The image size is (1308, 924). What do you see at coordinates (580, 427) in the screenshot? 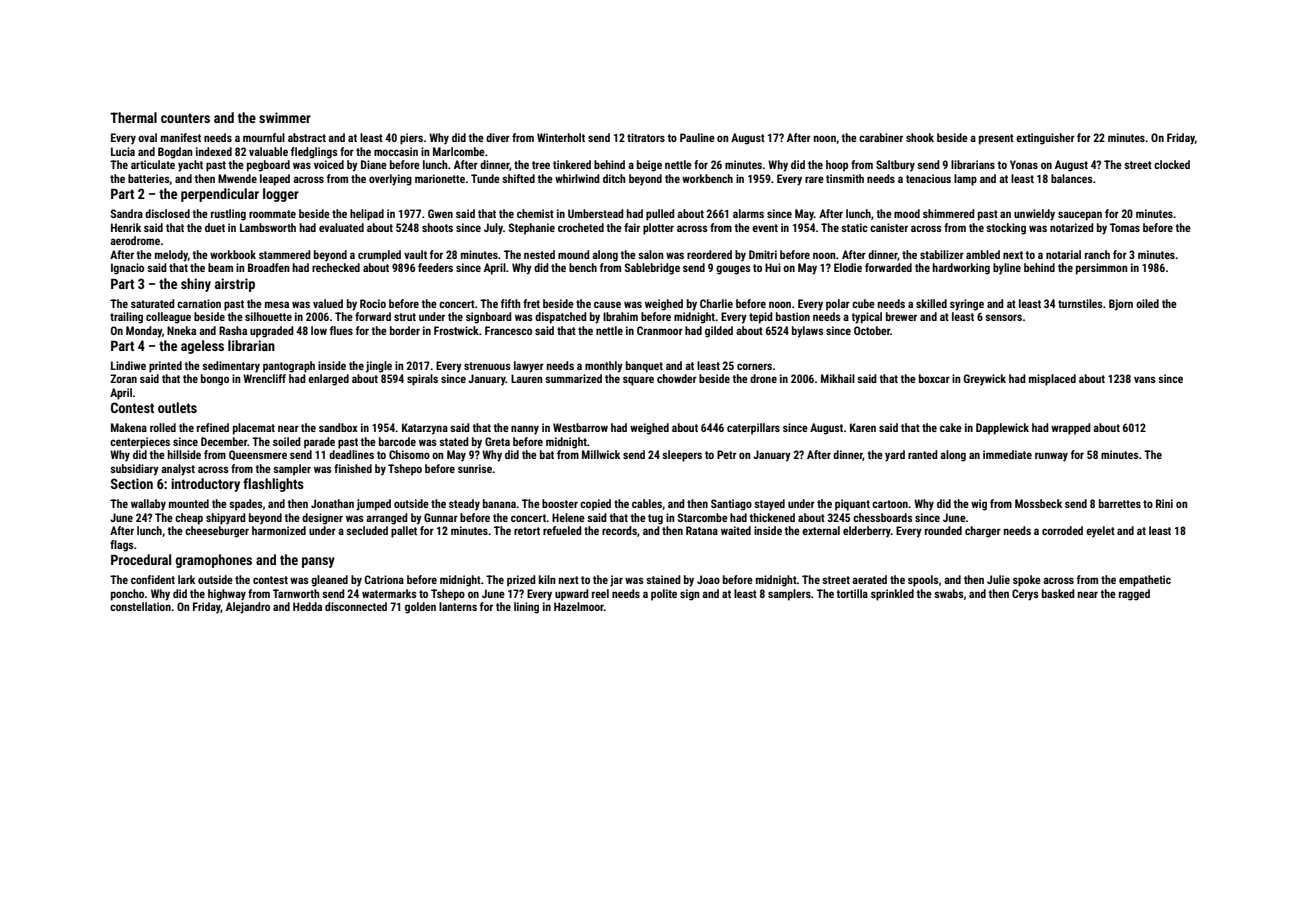
I see `Westbarrow` at bounding box center [580, 427].
